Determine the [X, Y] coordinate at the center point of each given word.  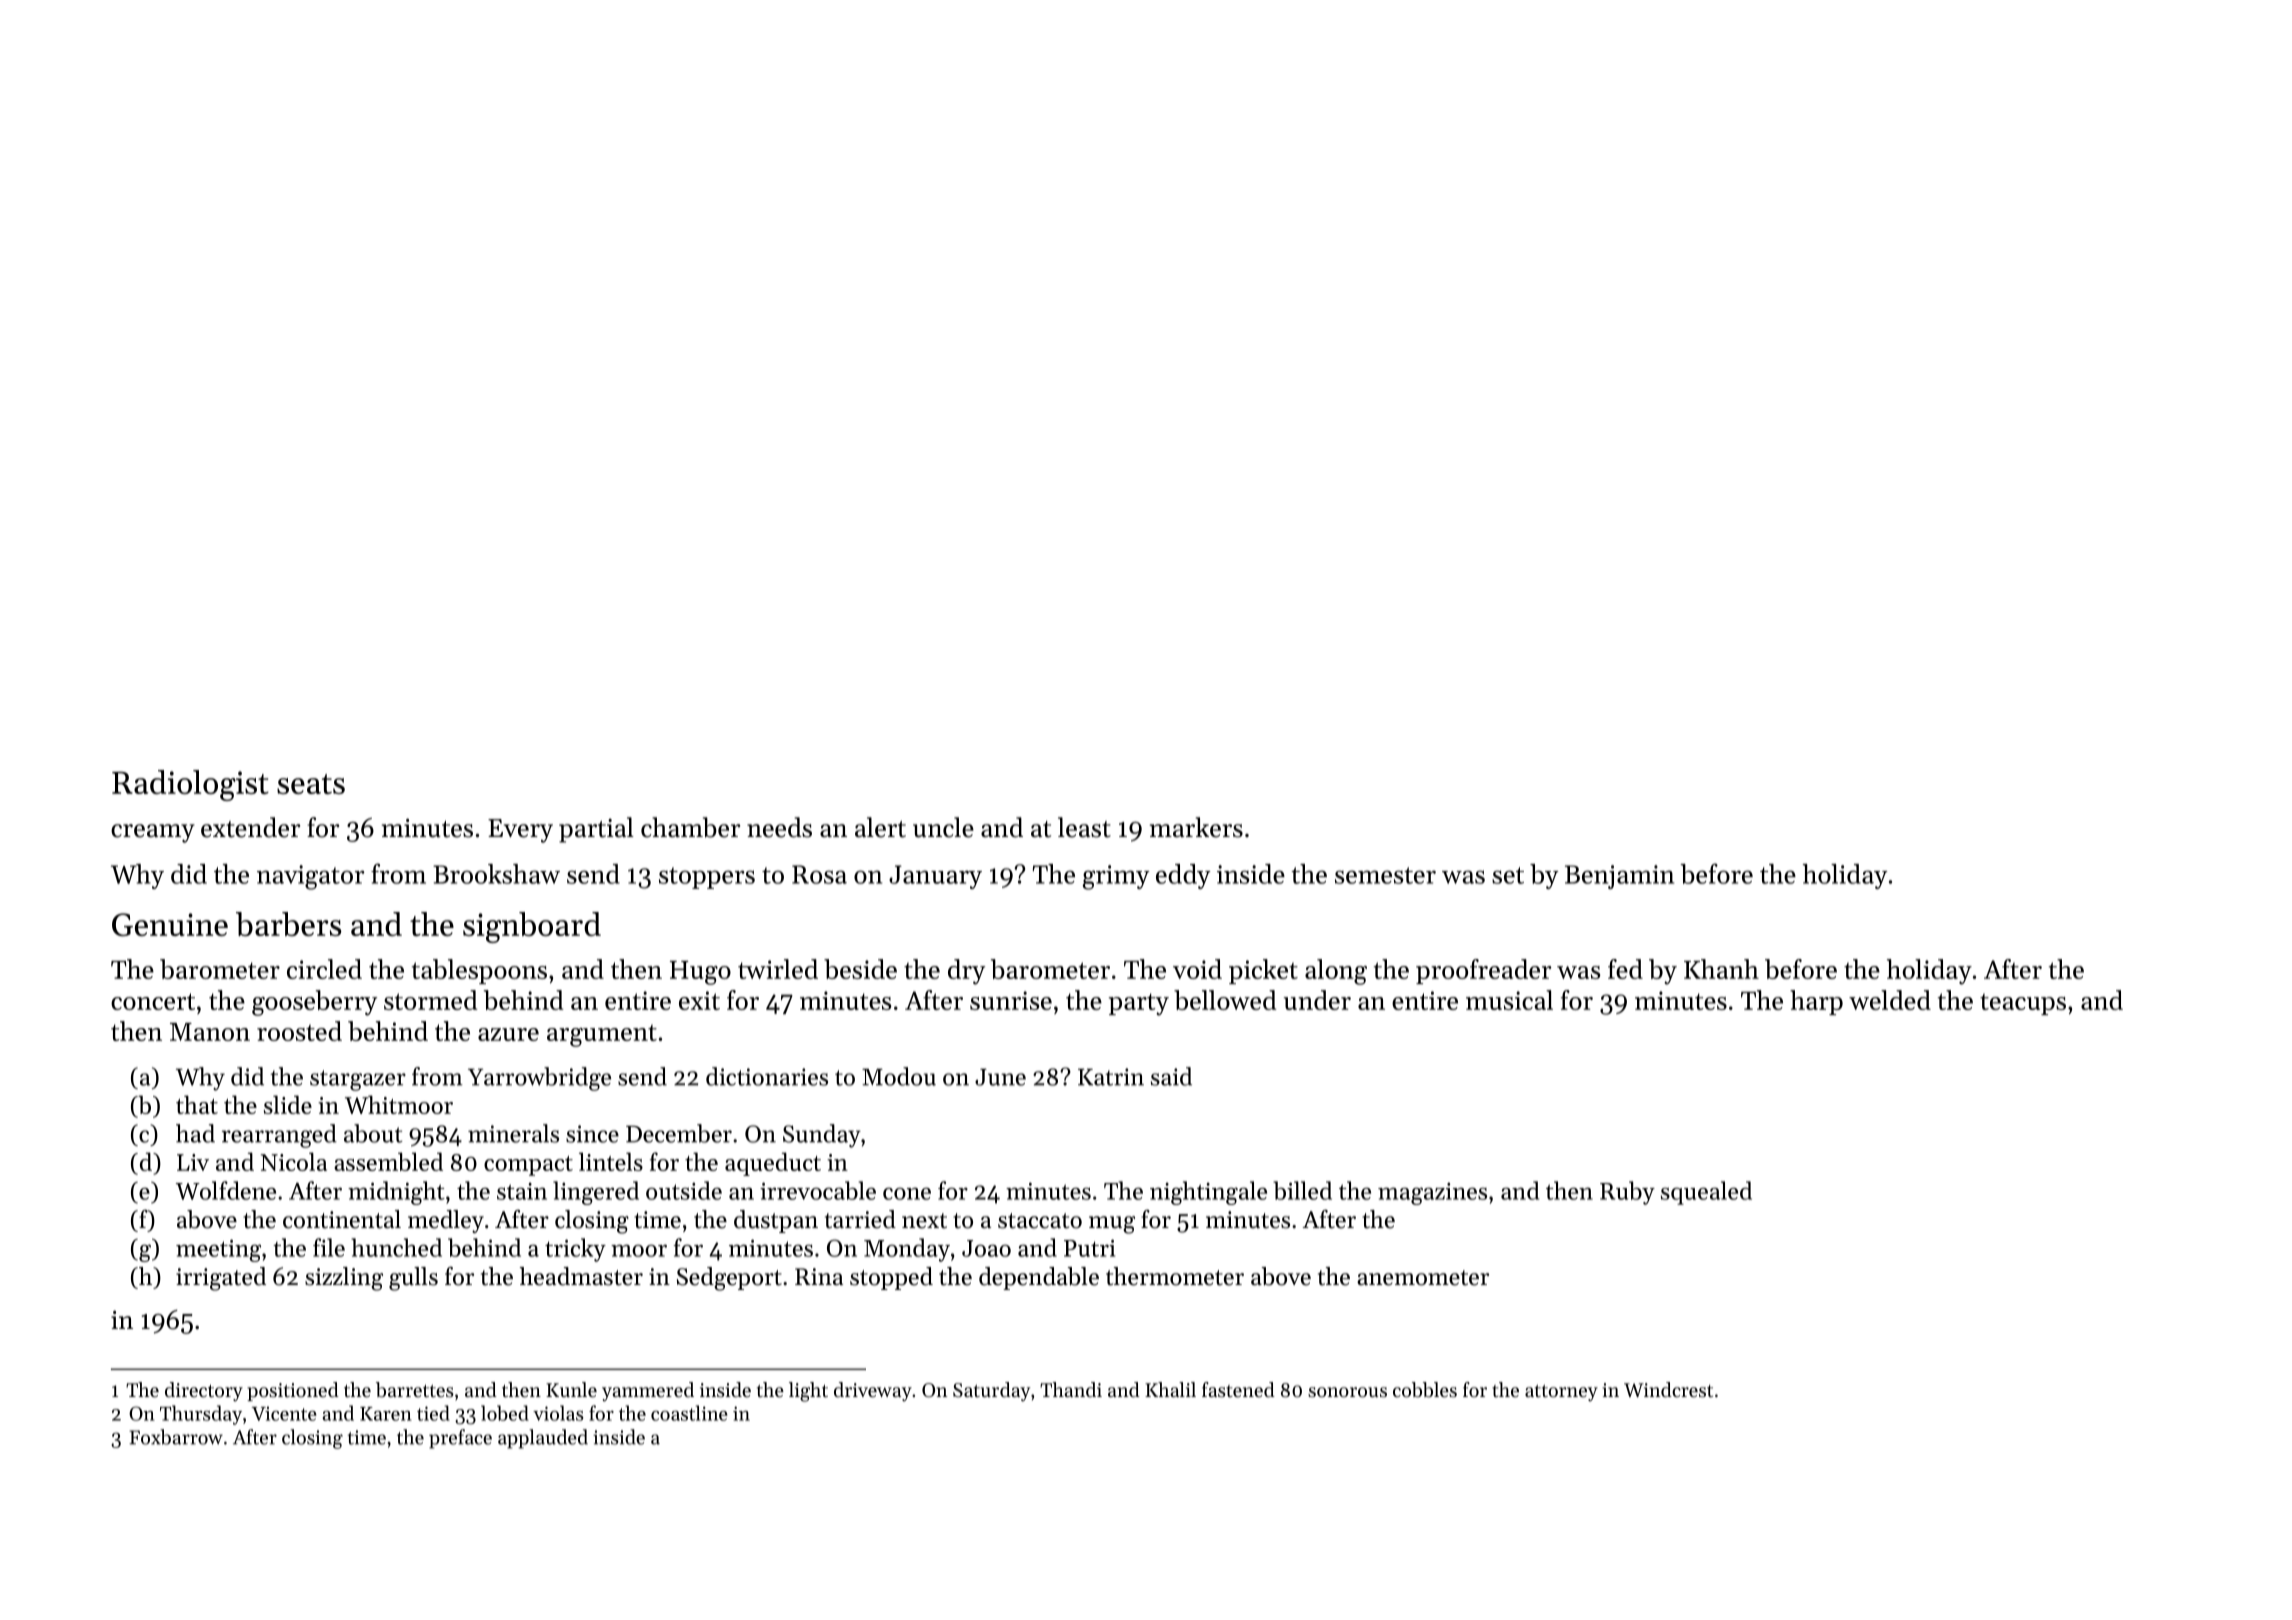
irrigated [221, 1279]
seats [311, 784]
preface [460, 1439]
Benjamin [1619, 877]
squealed [1706, 1193]
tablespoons [479, 971]
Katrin [1111, 1077]
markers [1196, 827]
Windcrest [1668, 1390]
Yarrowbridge [539, 1079]
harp [1816, 1002]
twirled [778, 969]
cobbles [1425, 1390]
